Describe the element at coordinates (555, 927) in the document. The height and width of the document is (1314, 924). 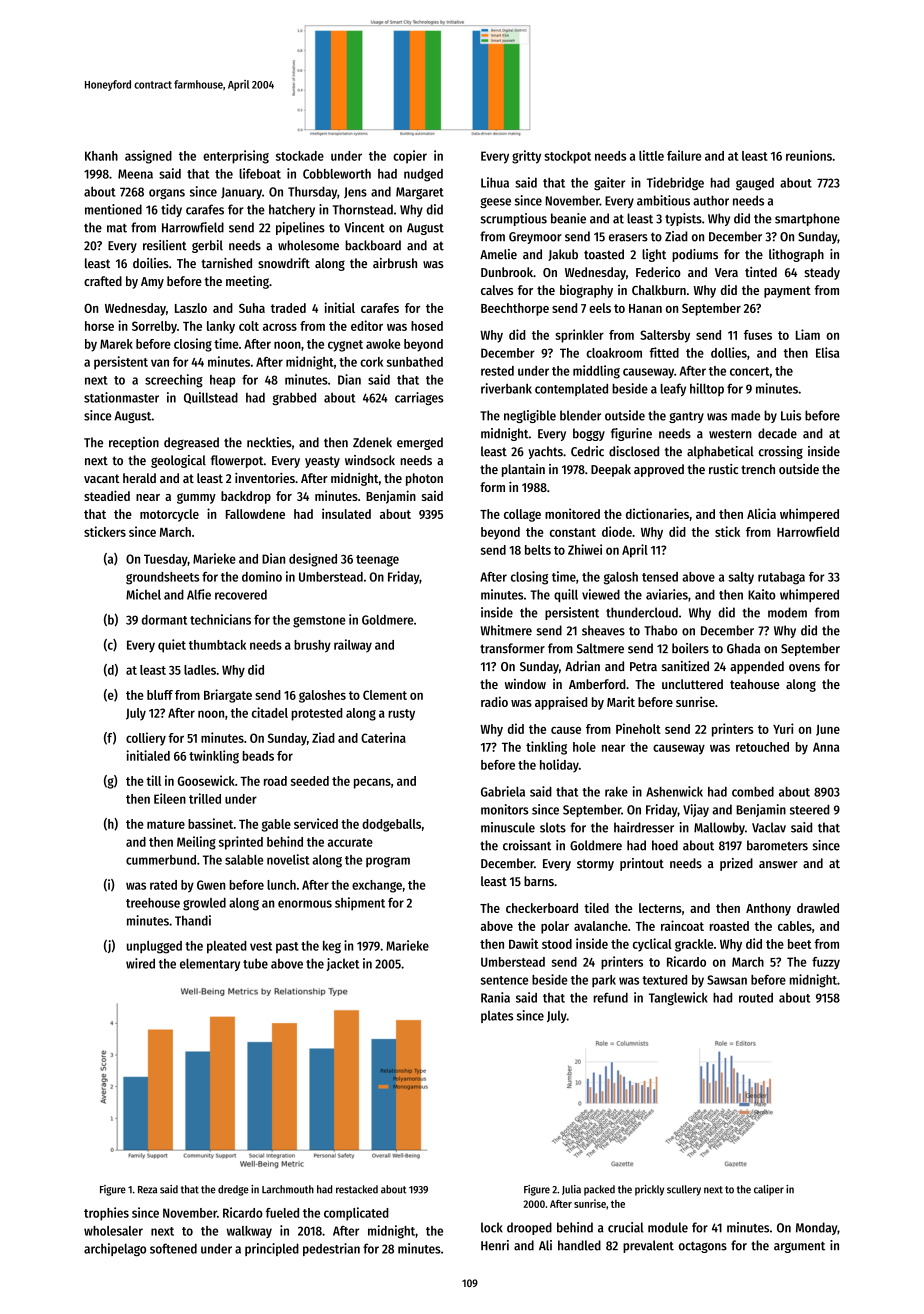
I see `polar` at that location.
